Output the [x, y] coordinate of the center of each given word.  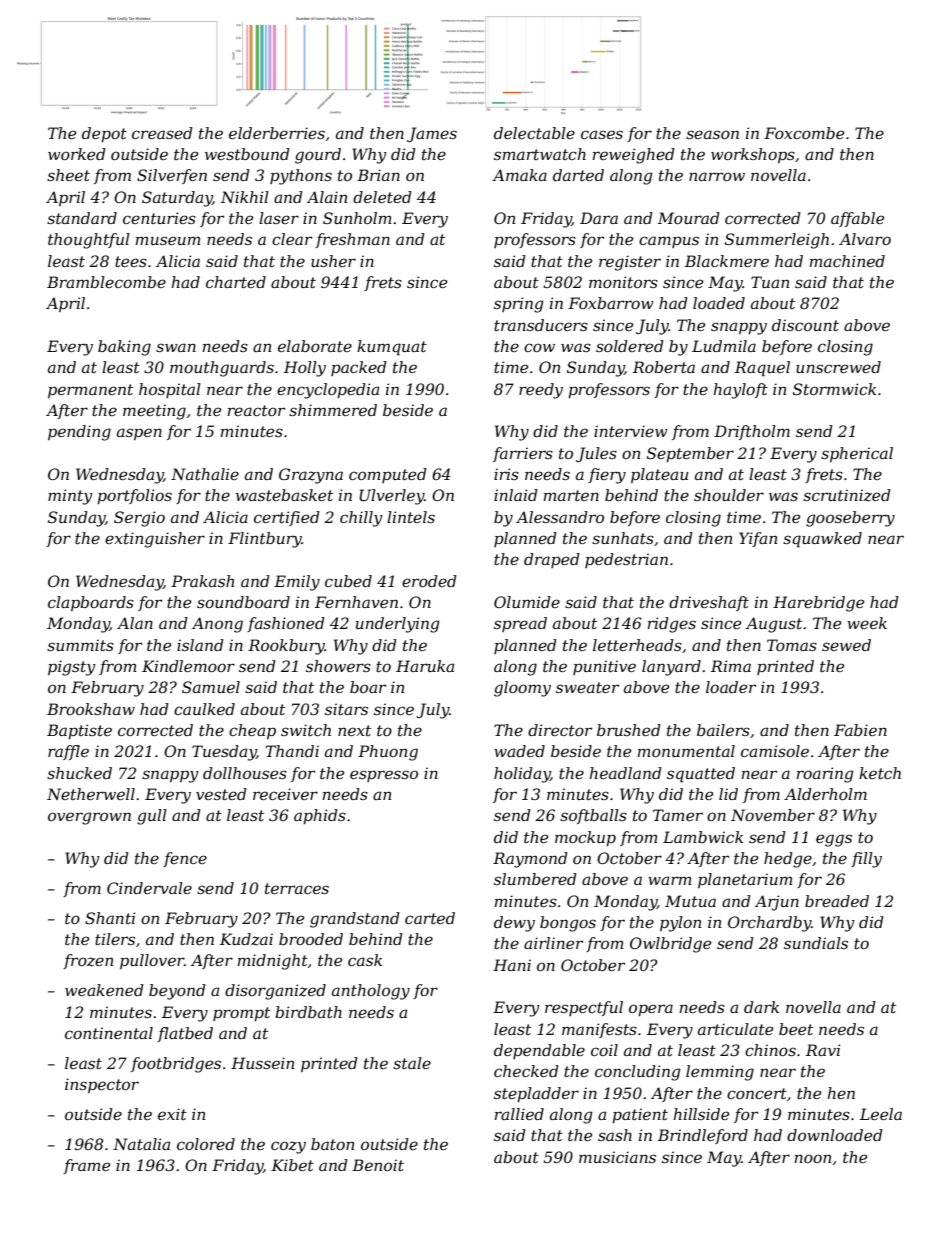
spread [520, 624]
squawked [822, 540]
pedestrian [626, 560]
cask [365, 960]
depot [104, 134]
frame [86, 1166]
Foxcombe [804, 133]
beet [796, 1029]
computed [388, 475]
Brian [378, 175]
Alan [135, 623]
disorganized [275, 992]
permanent [90, 391]
